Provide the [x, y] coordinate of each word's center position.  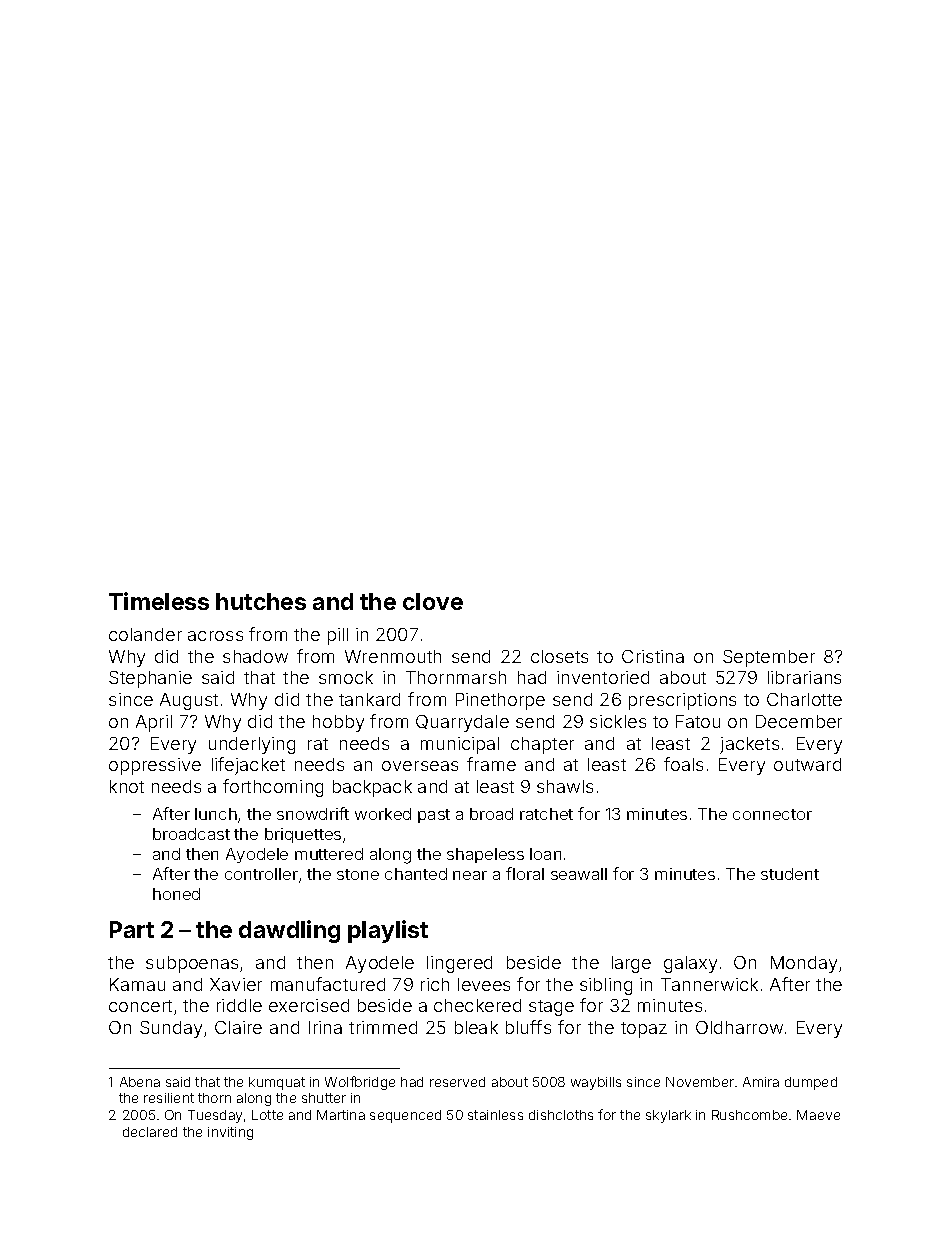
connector [772, 814]
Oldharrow [739, 1027]
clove [433, 601]
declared [150, 1132]
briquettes [303, 835]
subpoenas [192, 964]
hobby [338, 723]
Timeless [159, 601]
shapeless [485, 855]
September [769, 658]
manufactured [328, 984]
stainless [495, 1115]
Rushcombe [749, 1115]
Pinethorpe [500, 701]
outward [807, 764]
